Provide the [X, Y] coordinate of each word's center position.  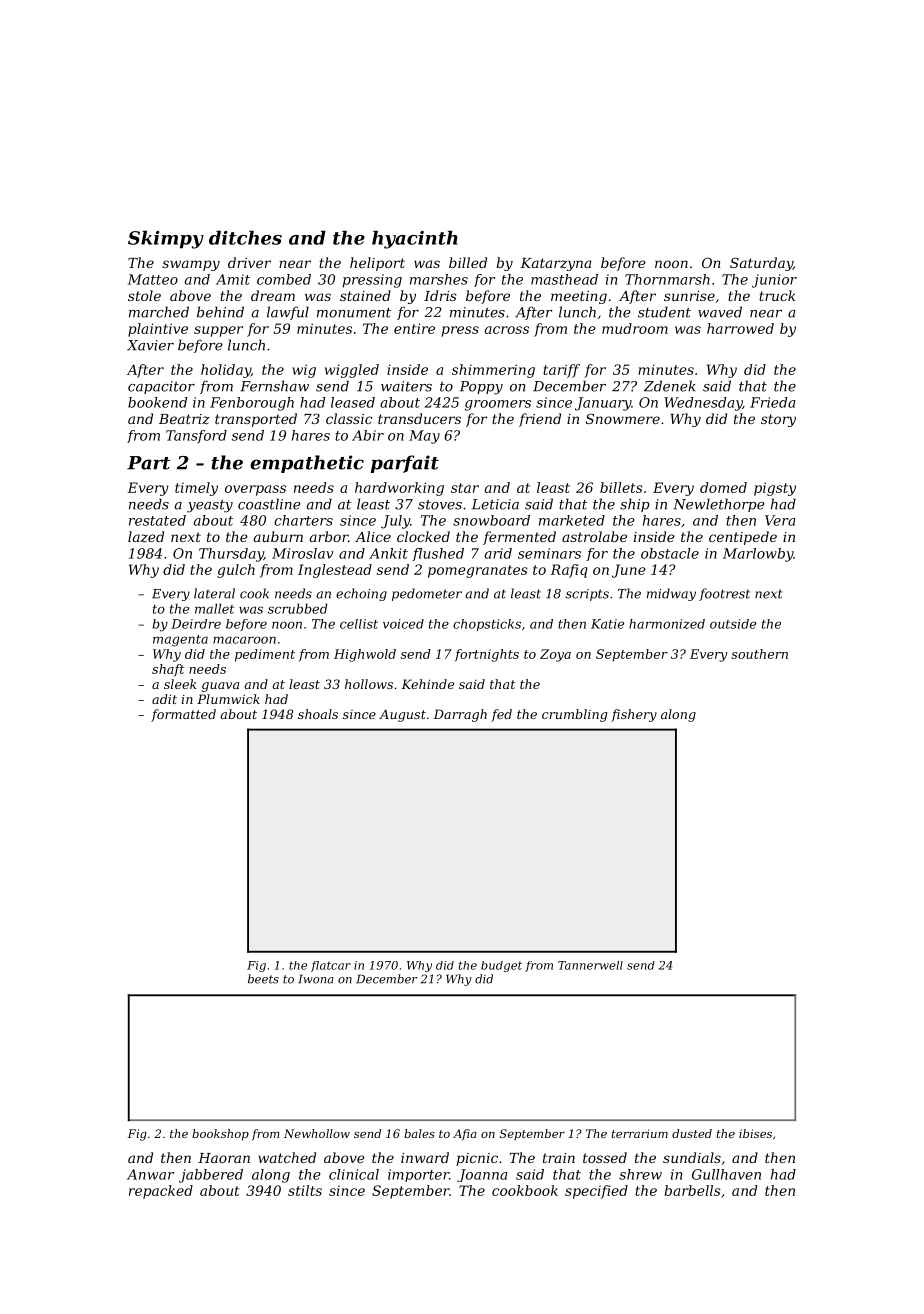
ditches [245, 238]
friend [540, 420]
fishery [634, 715]
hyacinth [415, 240]
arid [498, 553]
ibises [755, 1133]
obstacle [670, 553]
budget [501, 966]
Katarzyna [555, 264]
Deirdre [196, 624]
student [664, 312]
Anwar [150, 1174]
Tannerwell [590, 965]
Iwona [316, 979]
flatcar [331, 966]
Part [148, 463]
